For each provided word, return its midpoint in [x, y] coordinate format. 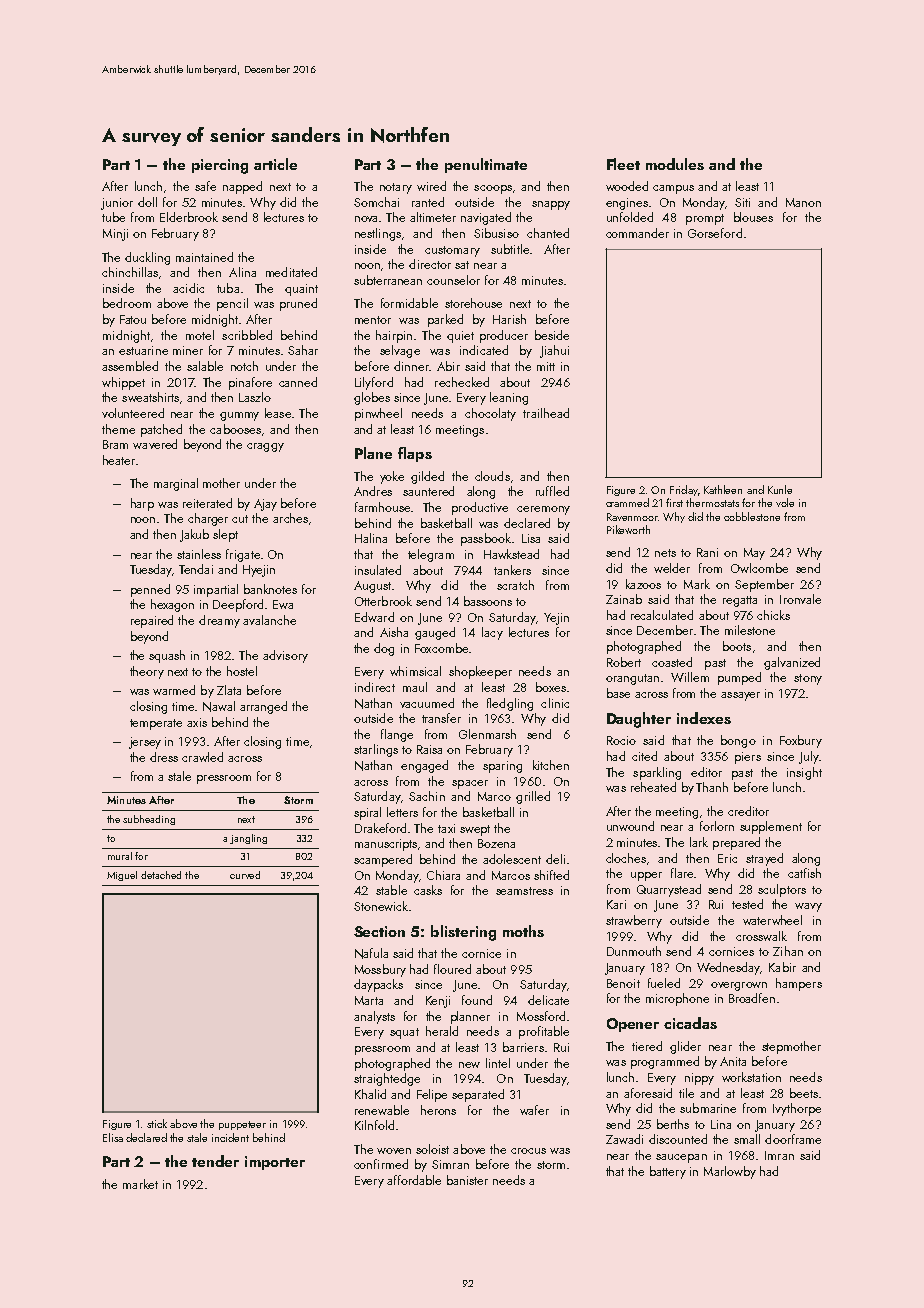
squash [167, 656]
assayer [740, 696]
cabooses [235, 429]
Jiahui [554, 351]
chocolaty [490, 414]
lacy [492, 633]
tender [215, 1161]
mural [120, 856]
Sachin [427, 796]
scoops [493, 189]
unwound [630, 826]
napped [242, 187]
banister [467, 1180]
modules [675, 164]
